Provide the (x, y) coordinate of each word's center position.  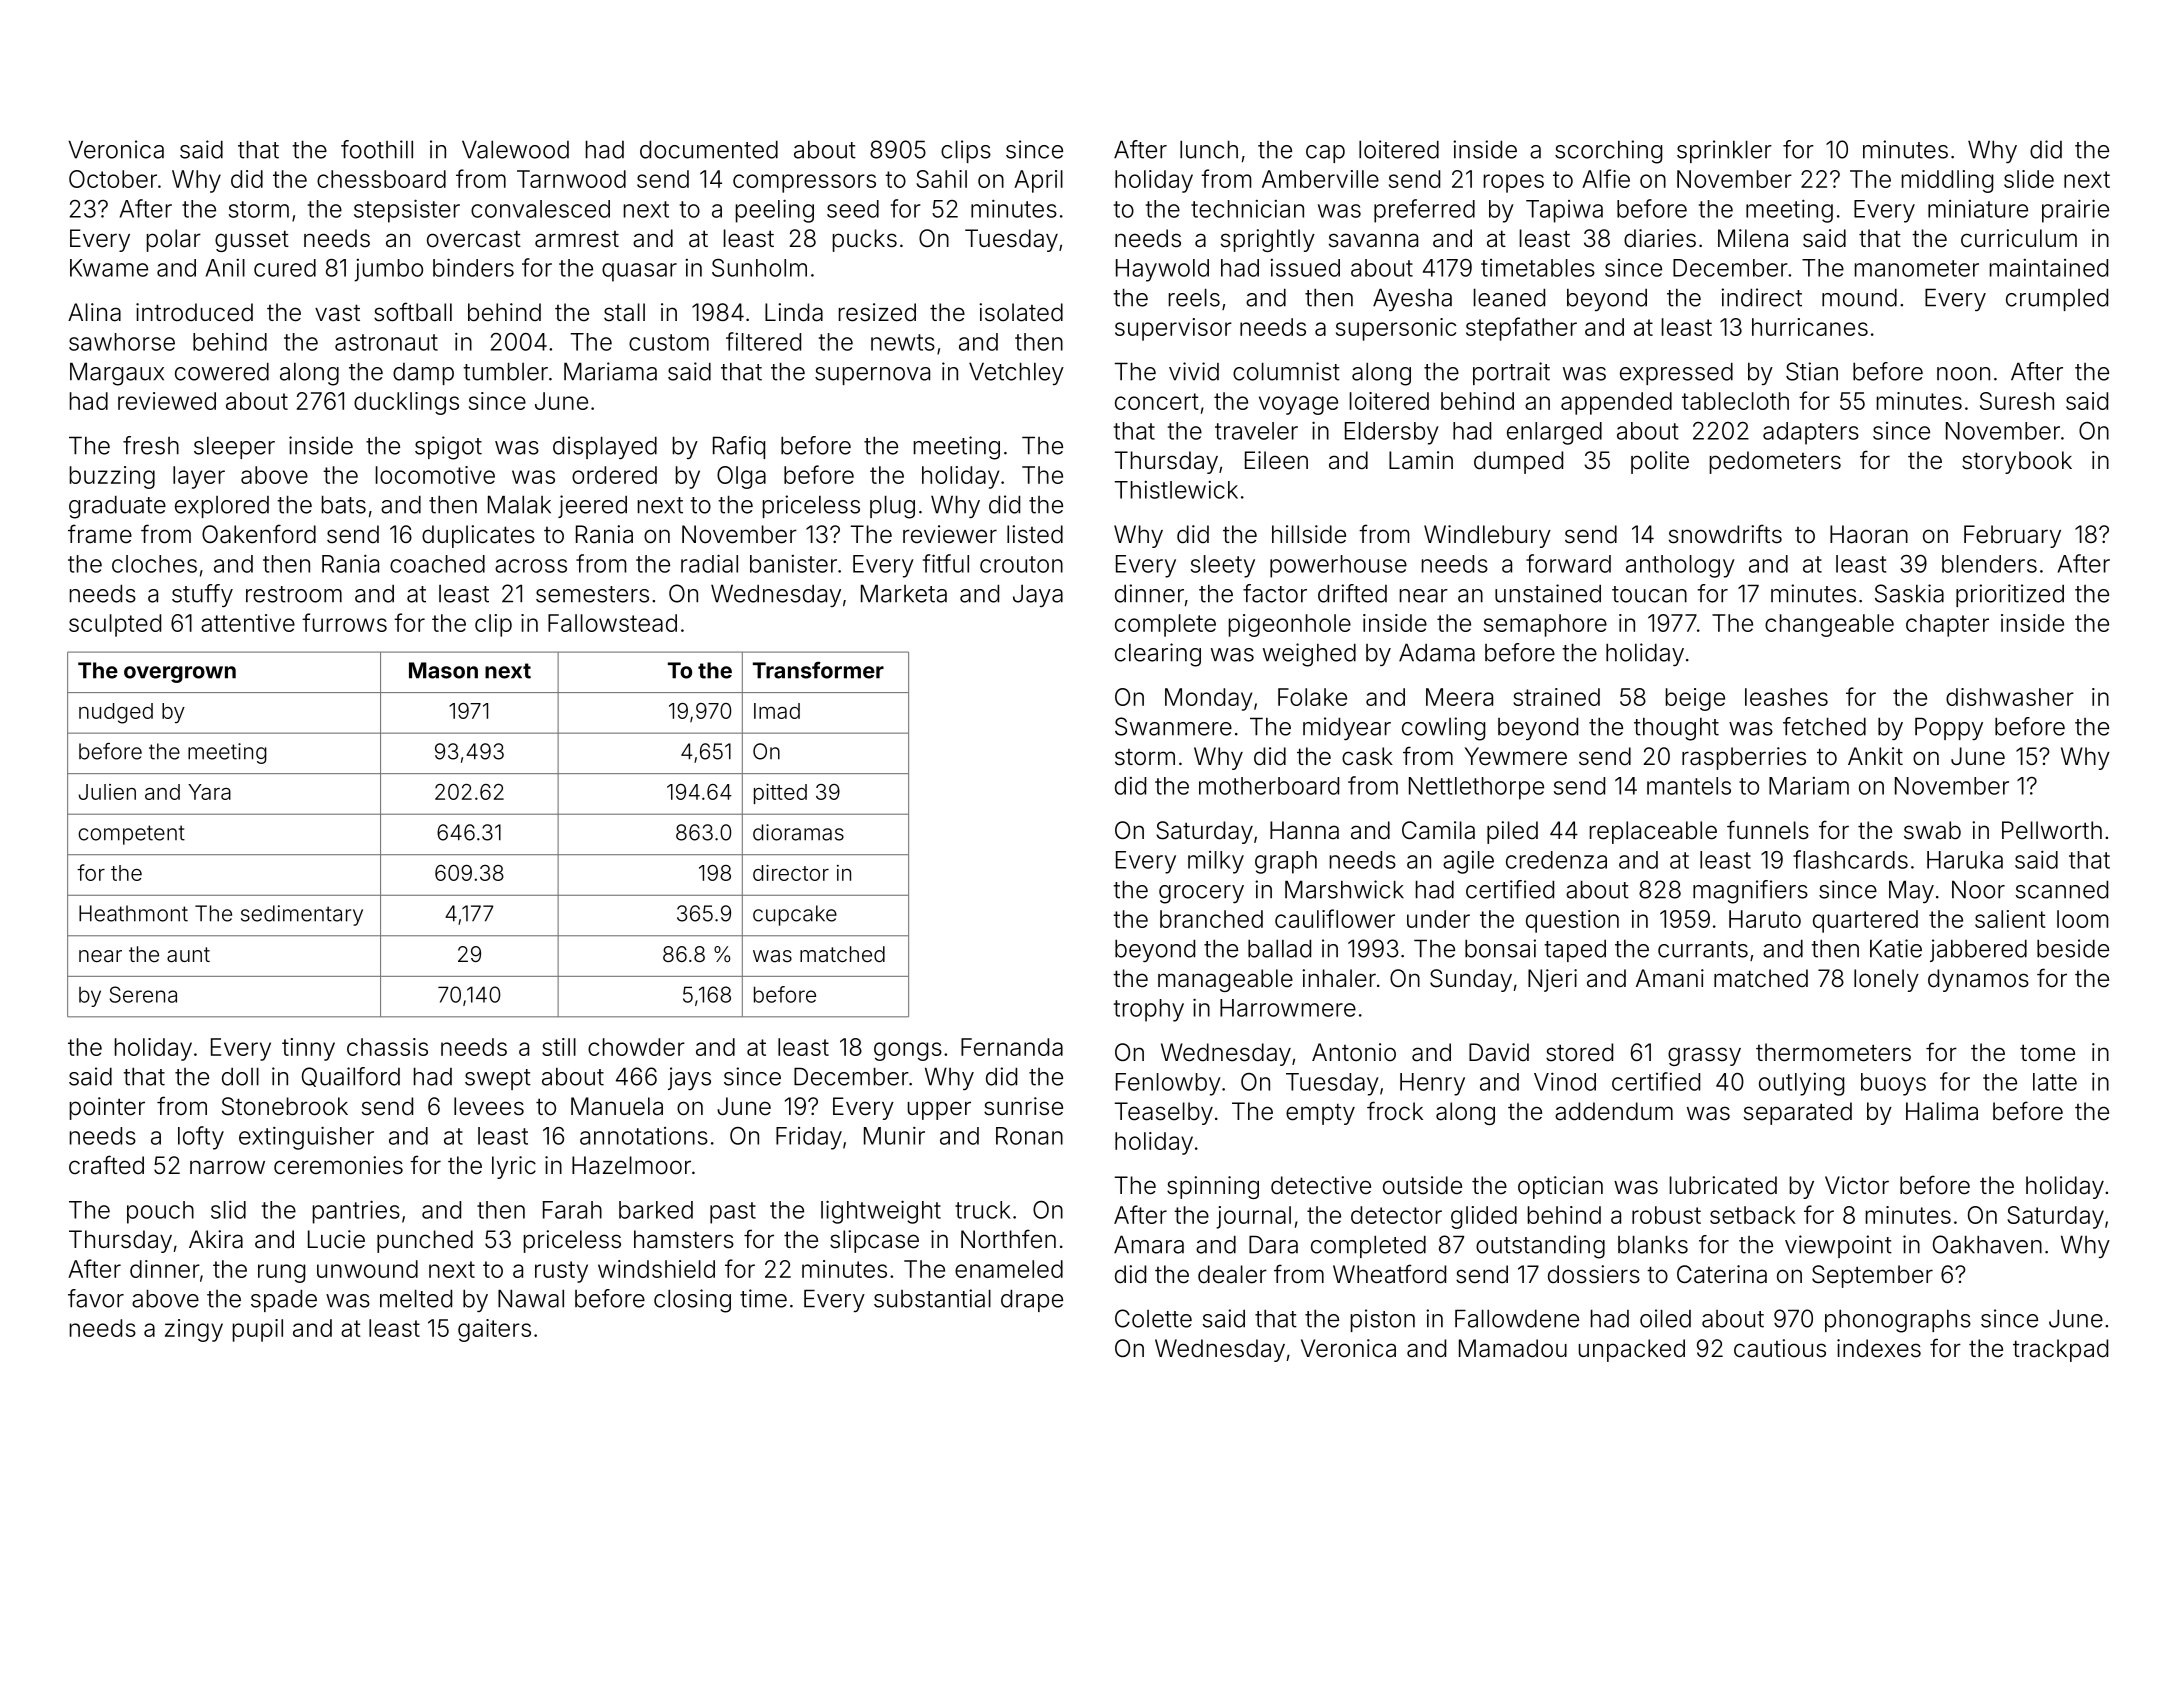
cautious (1780, 1348)
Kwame (109, 268)
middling (1947, 181)
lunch (1209, 149)
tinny (308, 1049)
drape (1032, 1300)
